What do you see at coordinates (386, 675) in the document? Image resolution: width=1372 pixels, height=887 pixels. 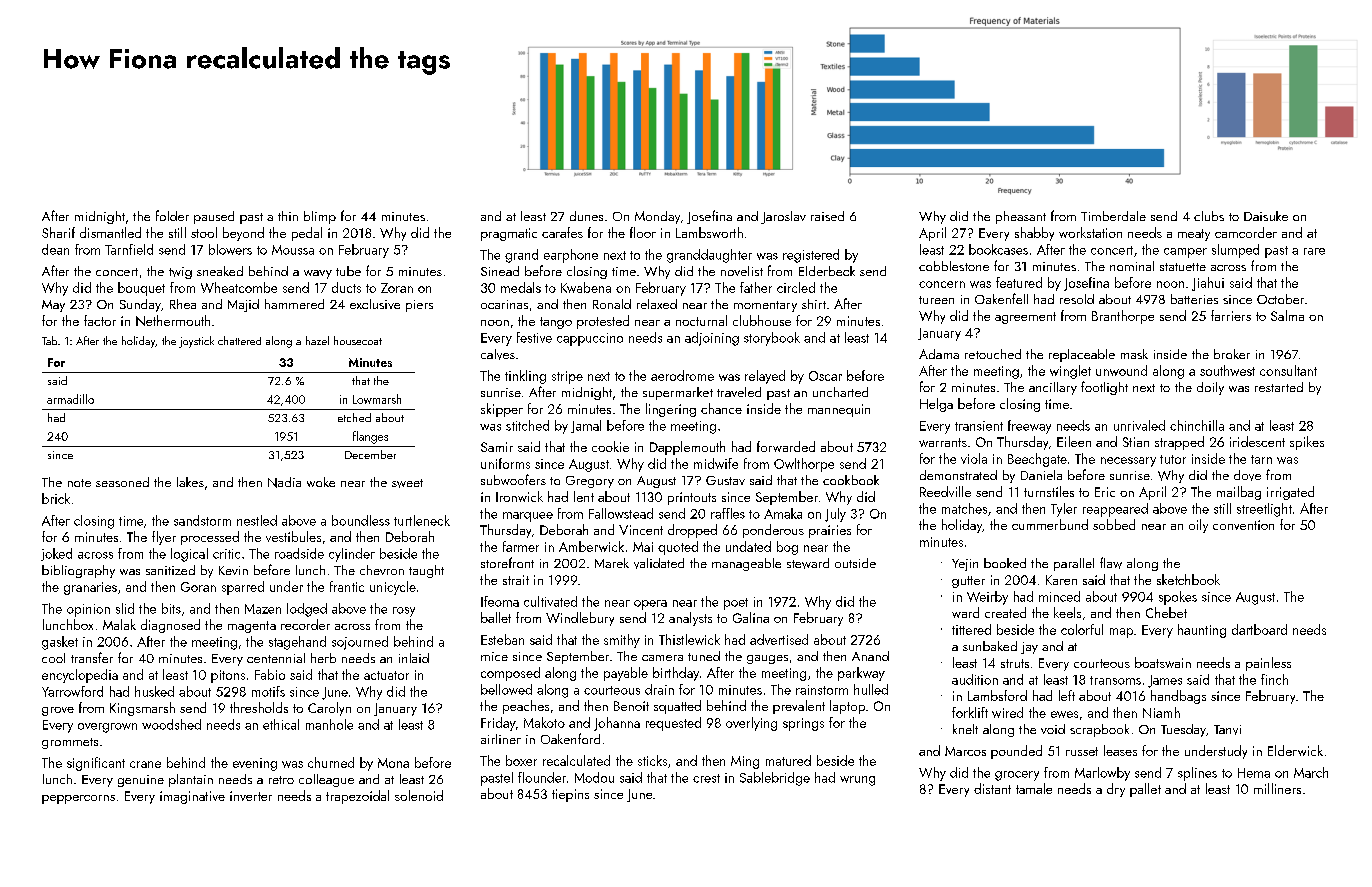 I see `actuator` at bounding box center [386, 675].
